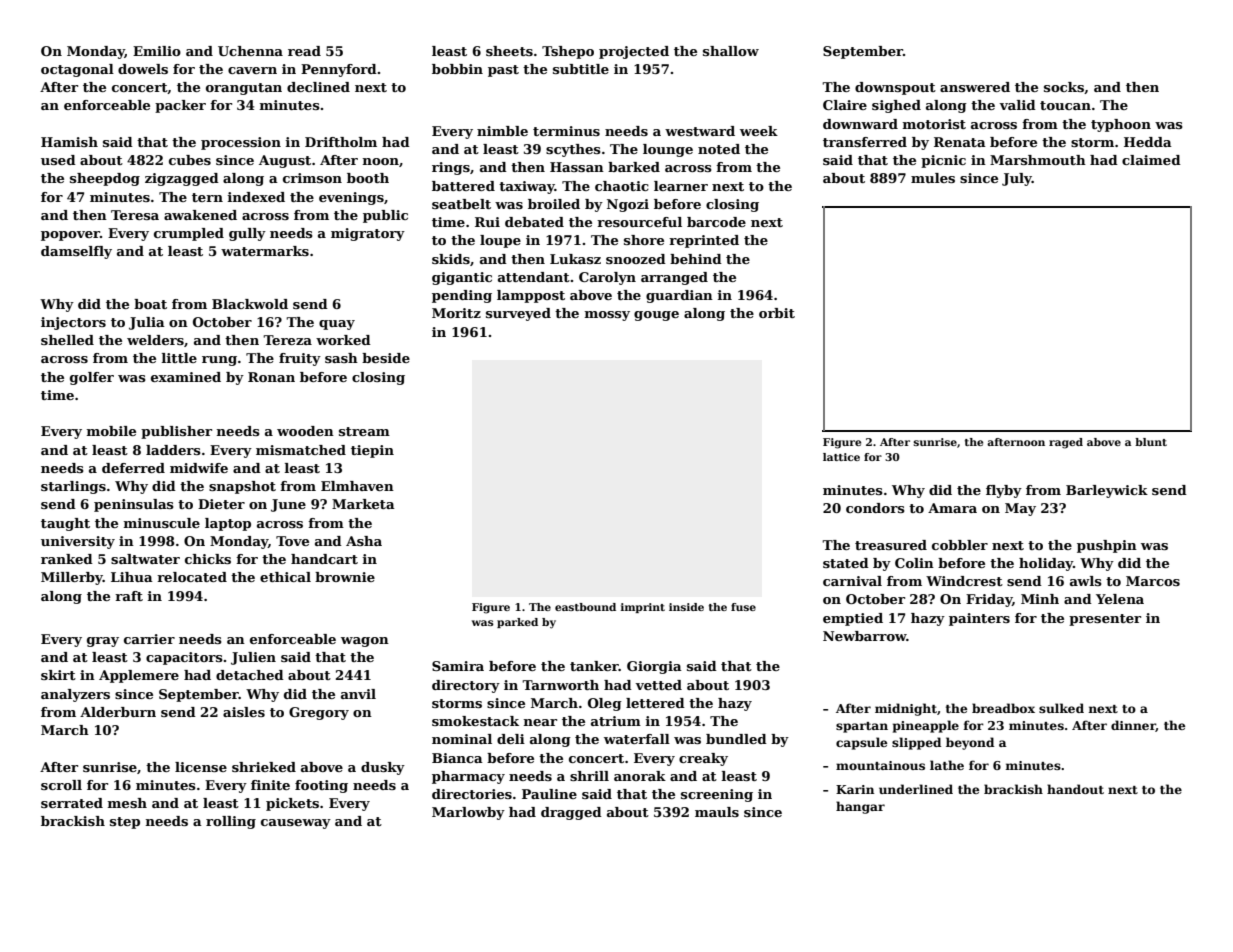  Describe the element at coordinates (1151, 160) in the screenshot. I see `claimed` at that location.
